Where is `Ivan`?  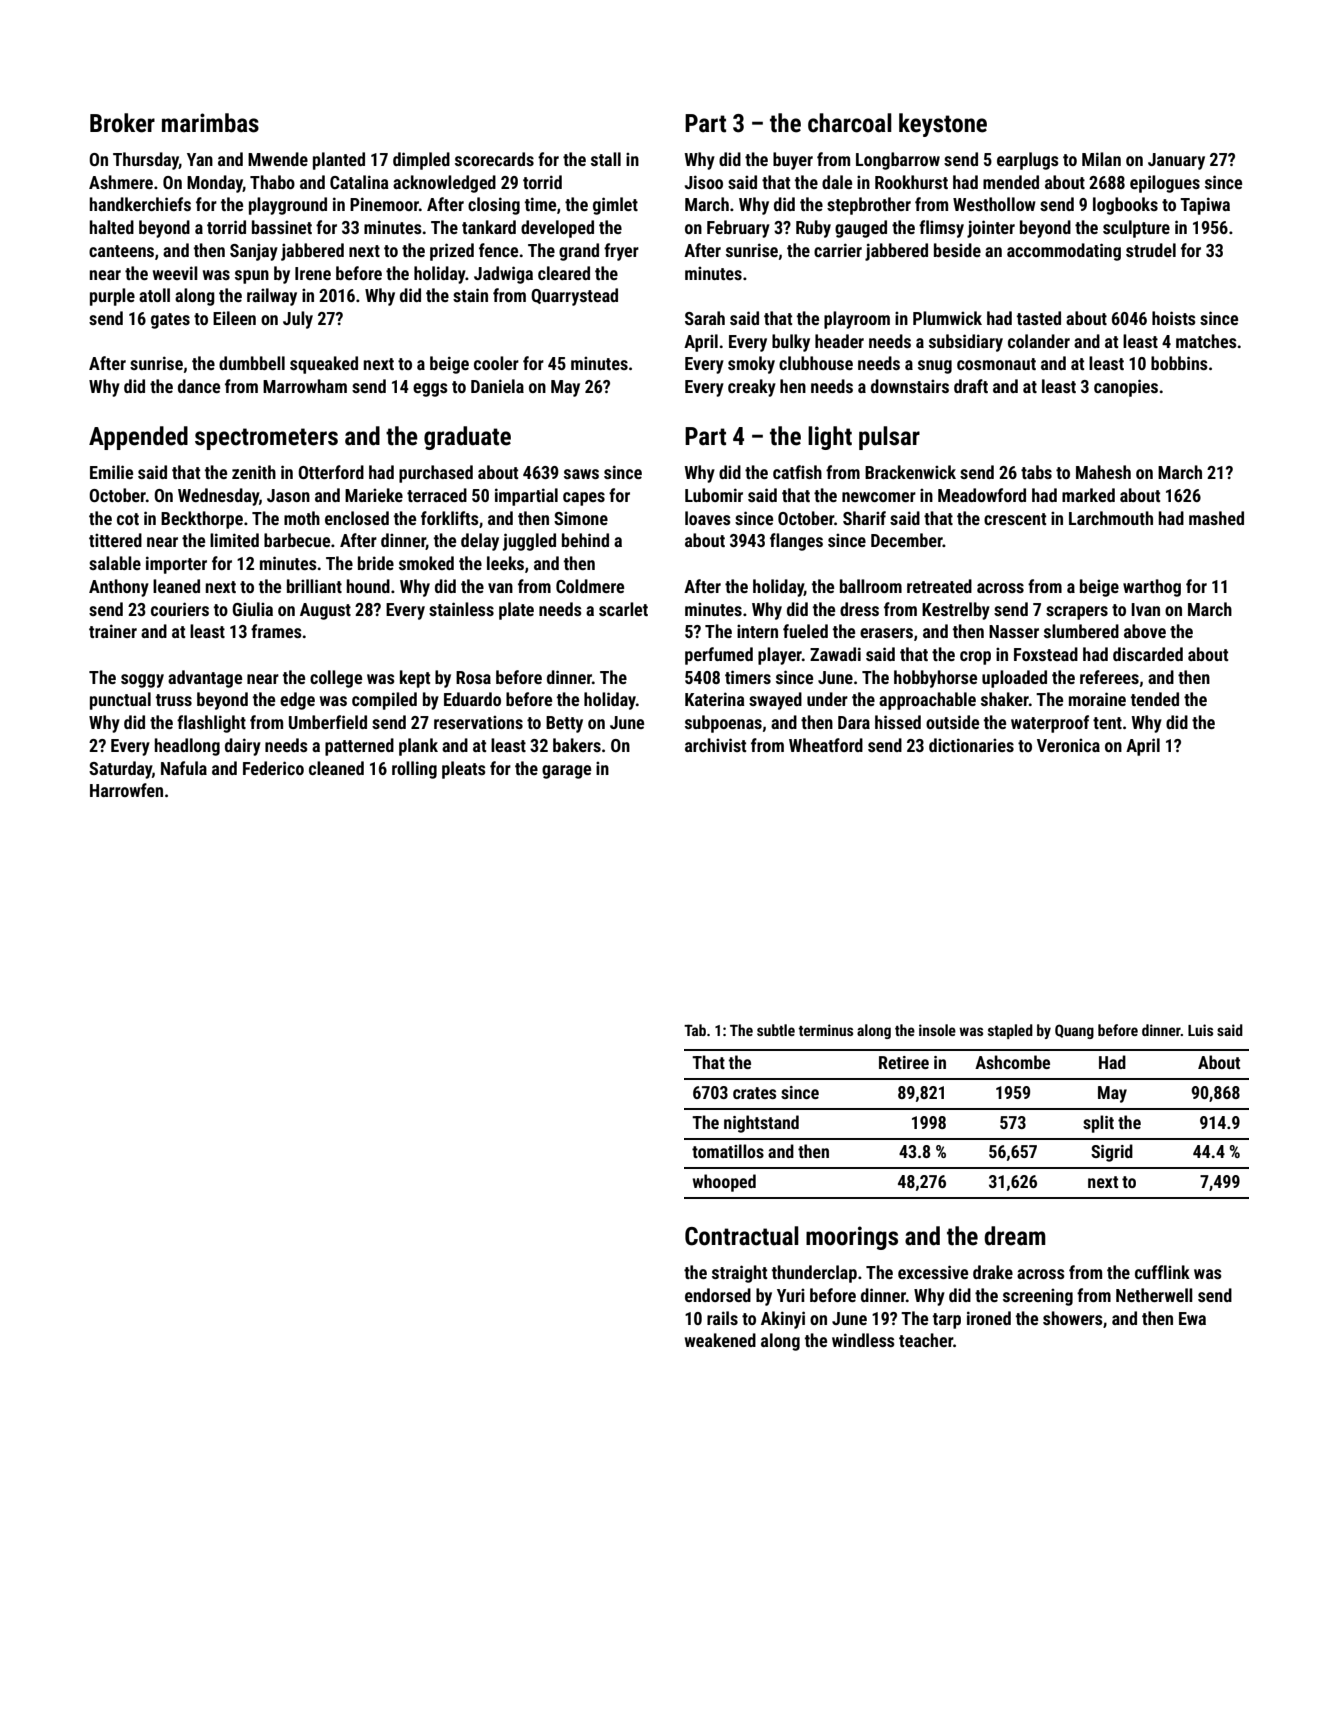 Ivan is located at coordinates (1145, 609).
